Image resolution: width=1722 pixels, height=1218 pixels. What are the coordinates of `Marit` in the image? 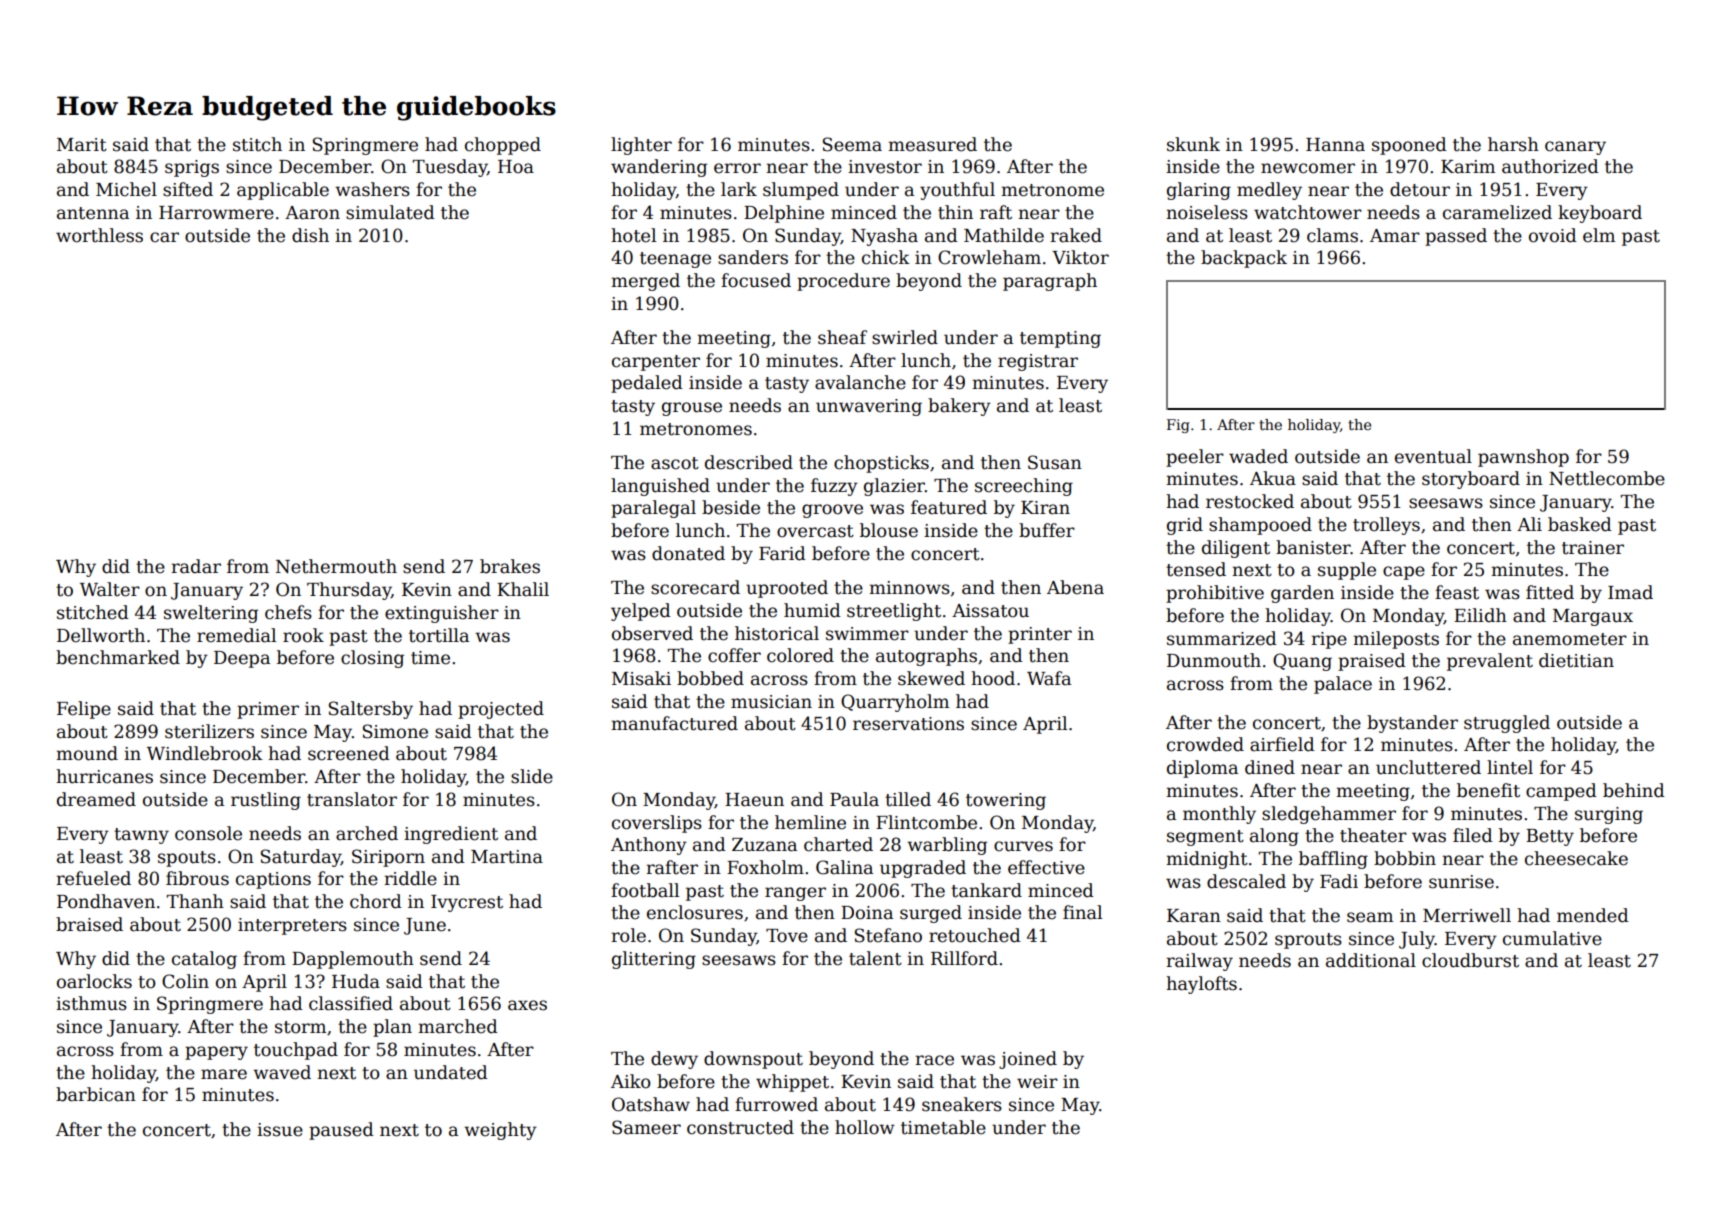 It's located at (82, 145).
